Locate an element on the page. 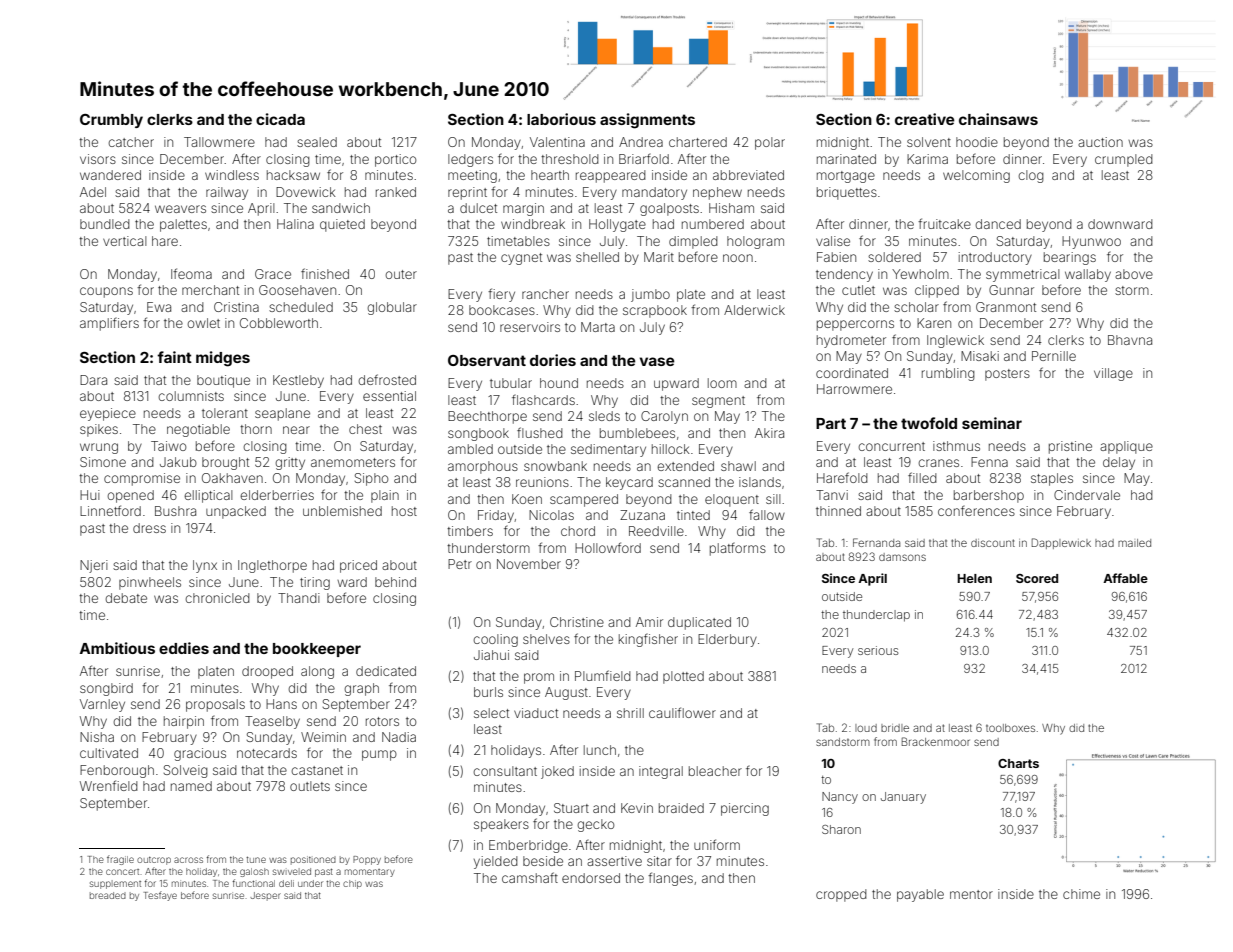 The image size is (1233, 952). hacksaw is located at coordinates (293, 175).
